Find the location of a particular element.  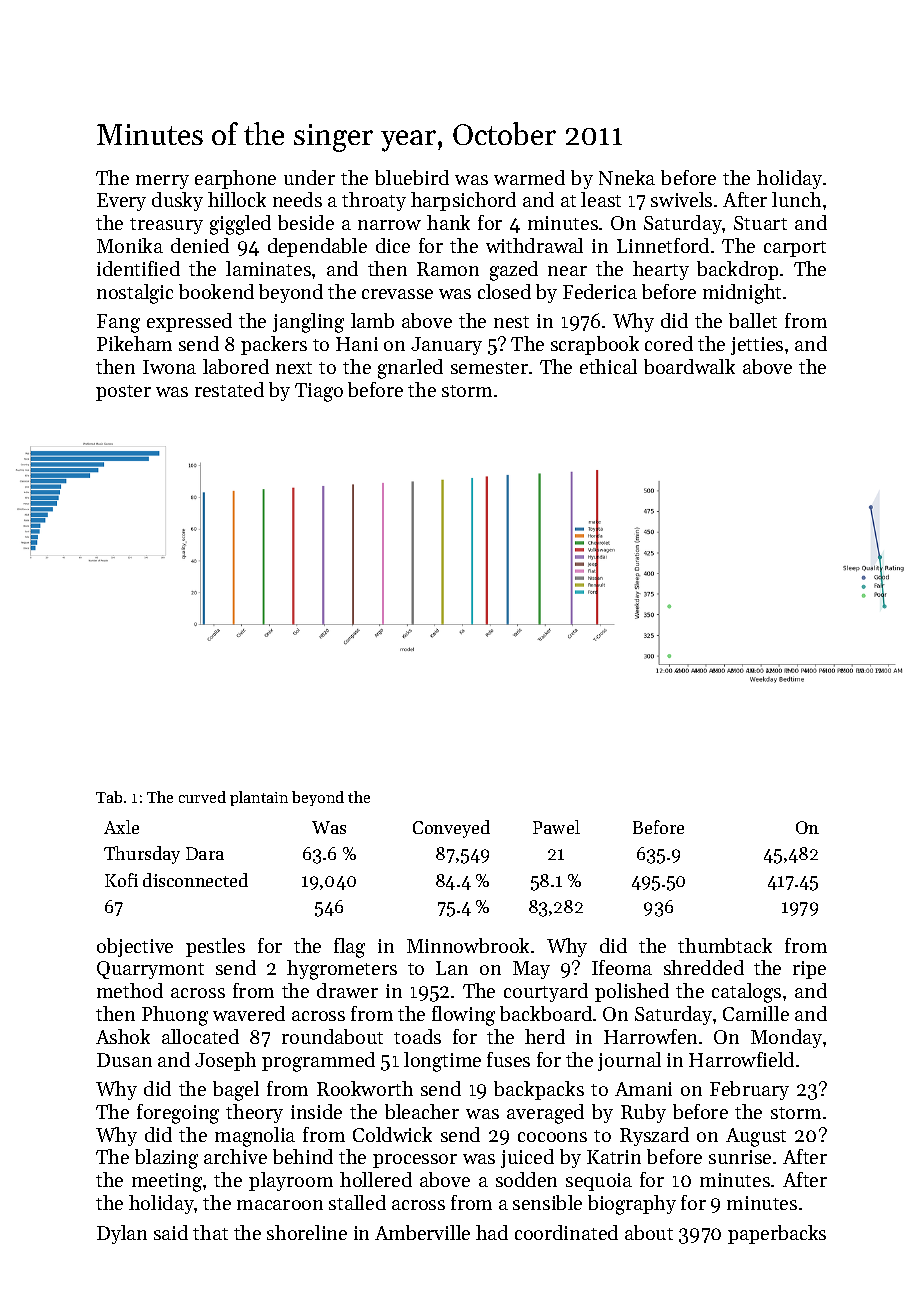

blazing is located at coordinates (166, 1159).
